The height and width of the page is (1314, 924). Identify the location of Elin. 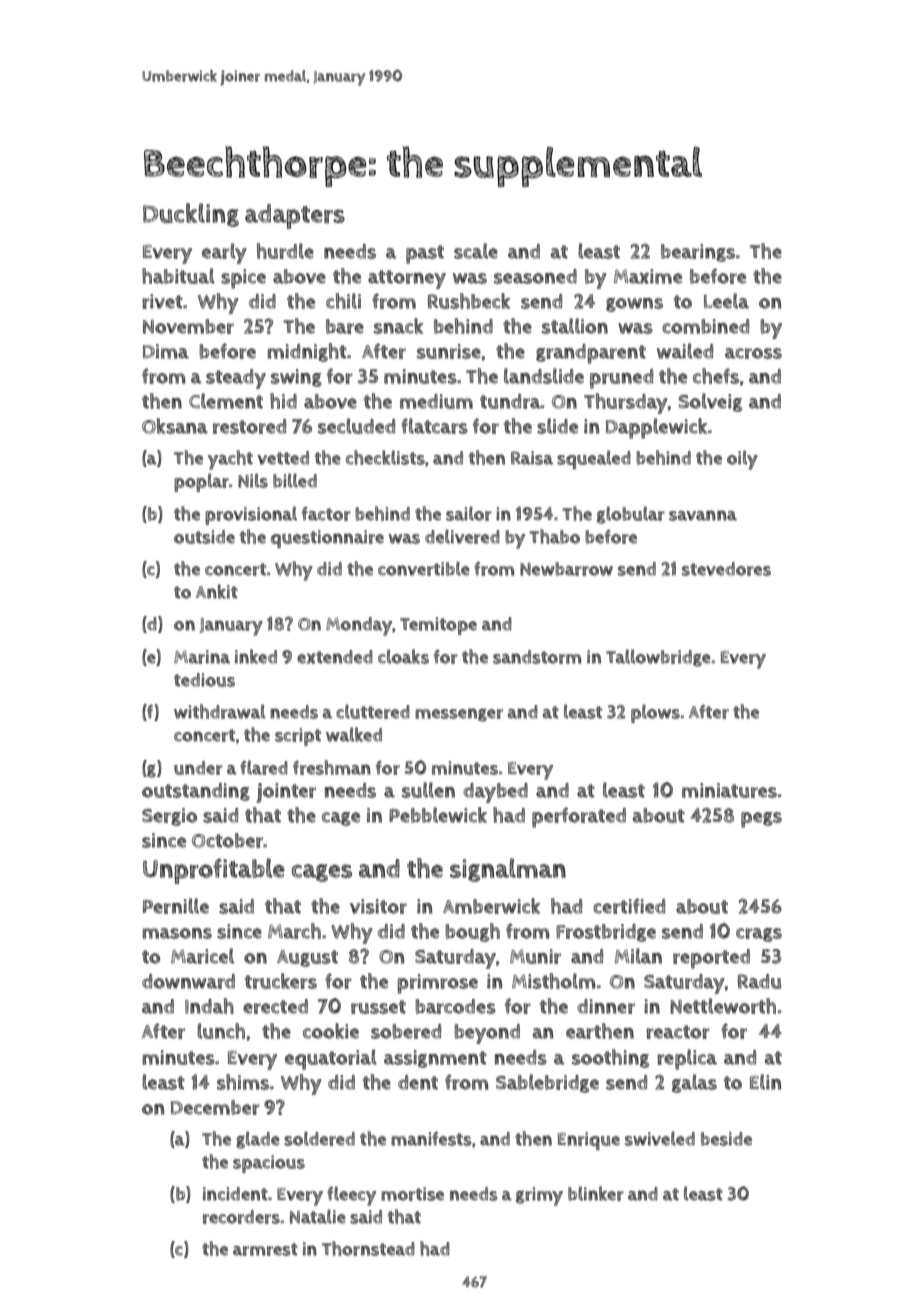
(765, 1082).
